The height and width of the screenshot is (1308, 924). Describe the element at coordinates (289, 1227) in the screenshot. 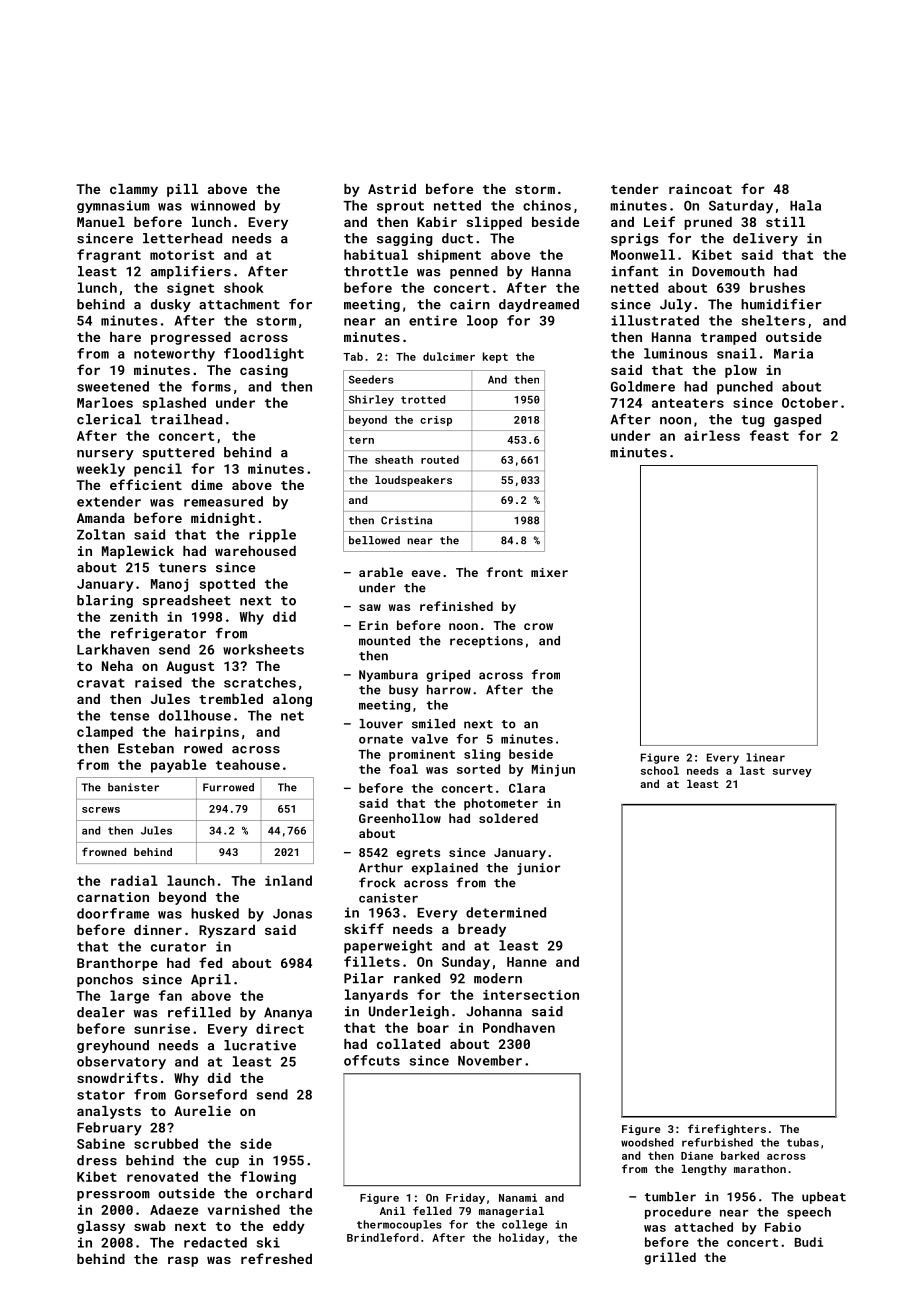

I see `eddy` at that location.
